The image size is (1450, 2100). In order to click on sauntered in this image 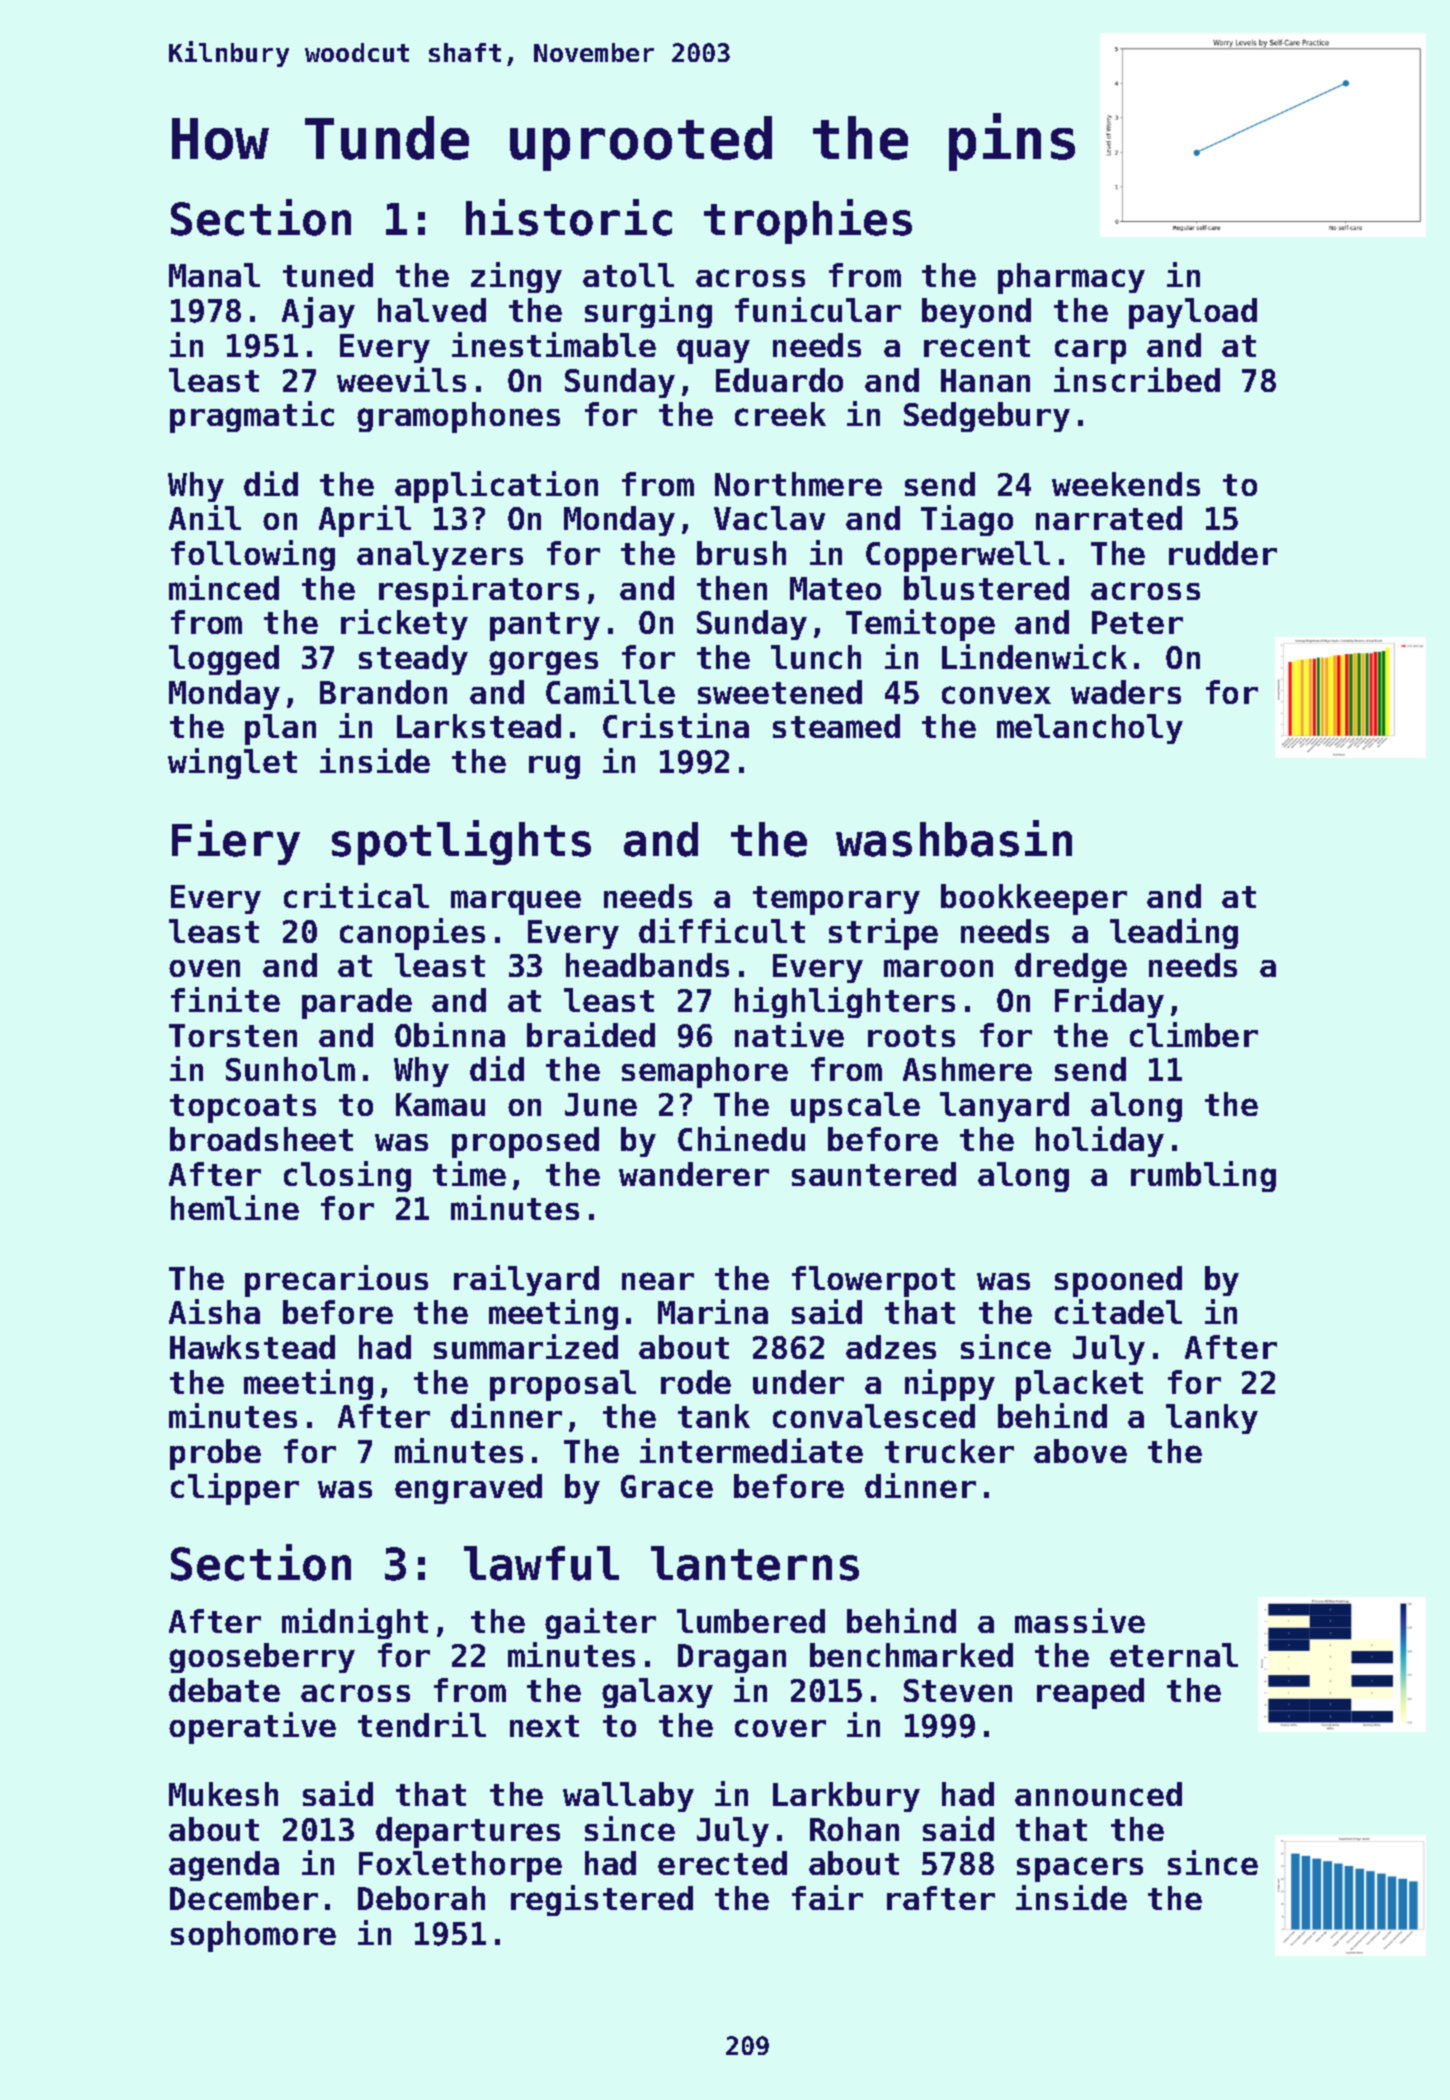, I will do `click(874, 1174)`.
